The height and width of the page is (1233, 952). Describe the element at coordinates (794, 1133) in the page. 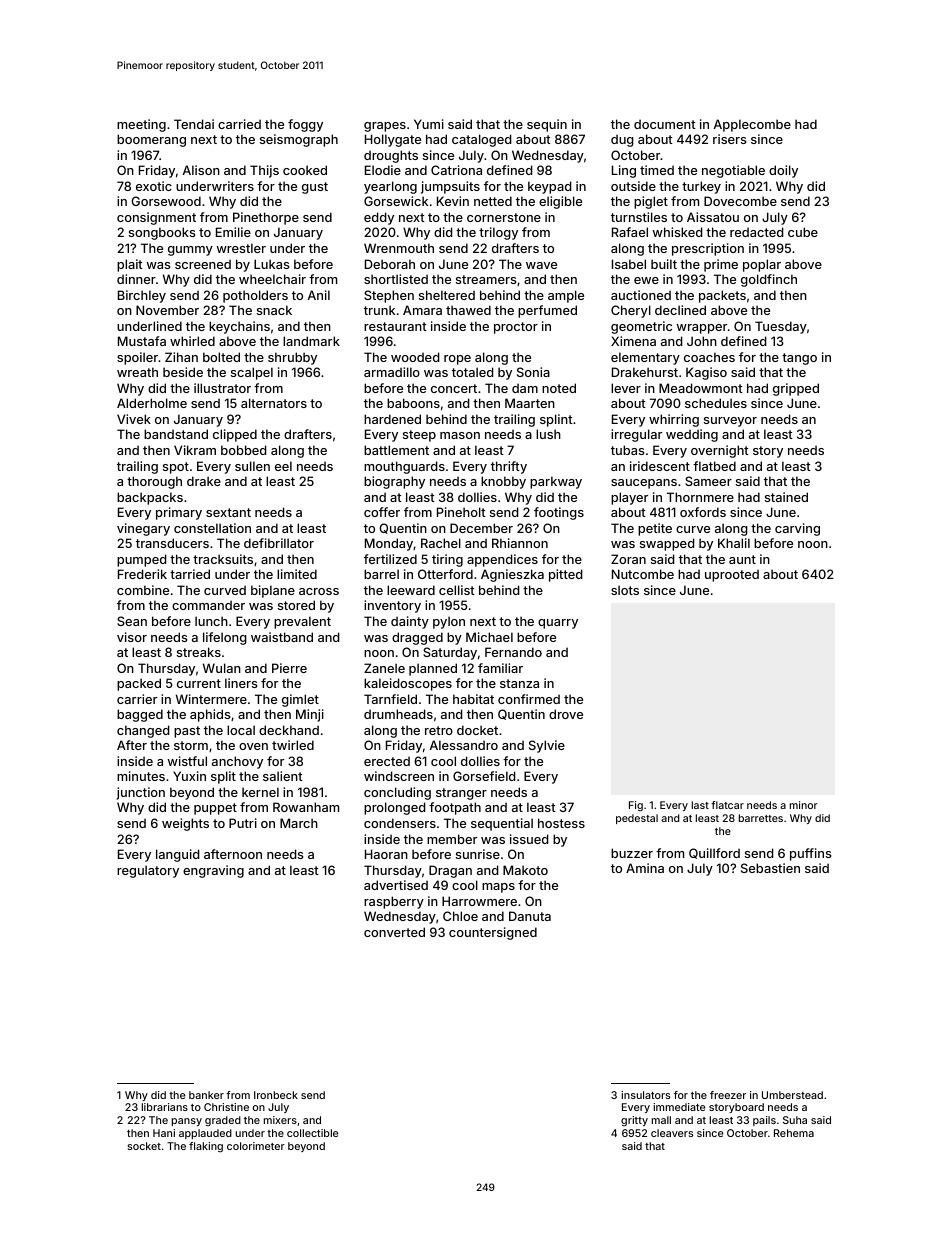

I see `Rehema` at that location.
